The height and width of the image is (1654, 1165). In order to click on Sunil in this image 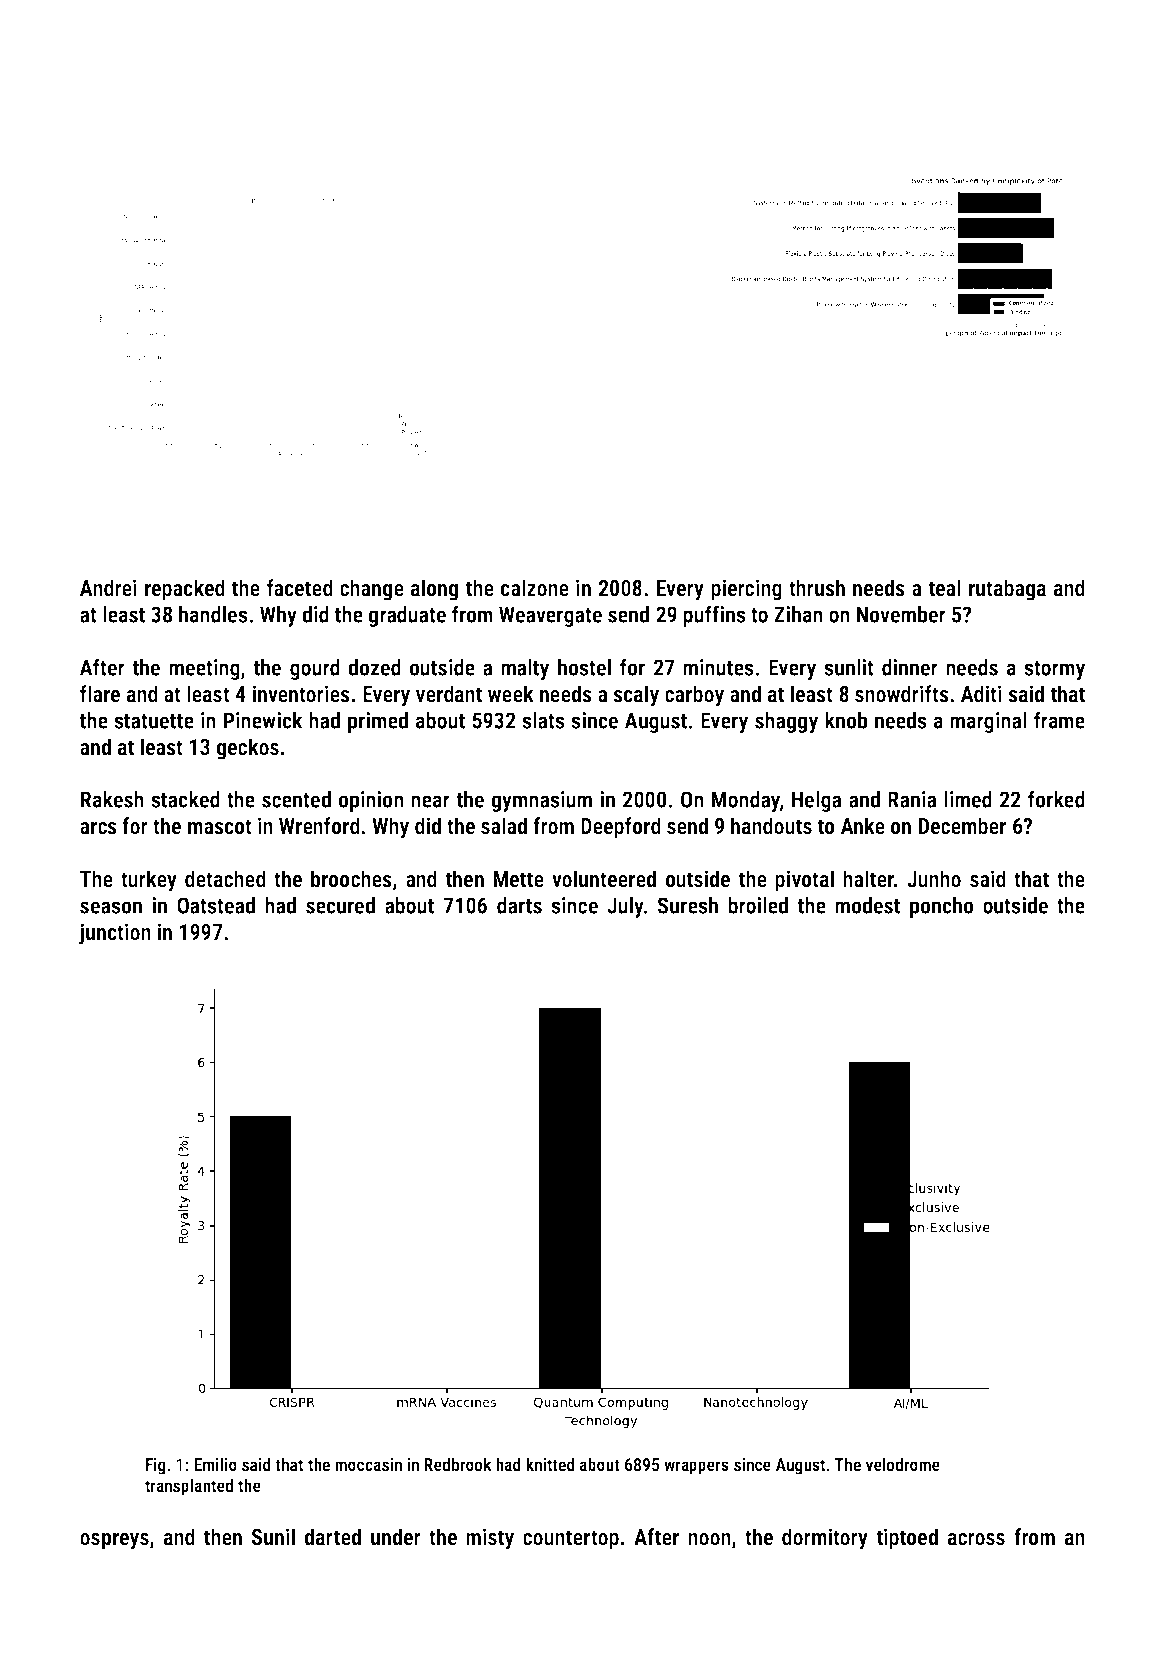, I will do `click(273, 1537)`.
